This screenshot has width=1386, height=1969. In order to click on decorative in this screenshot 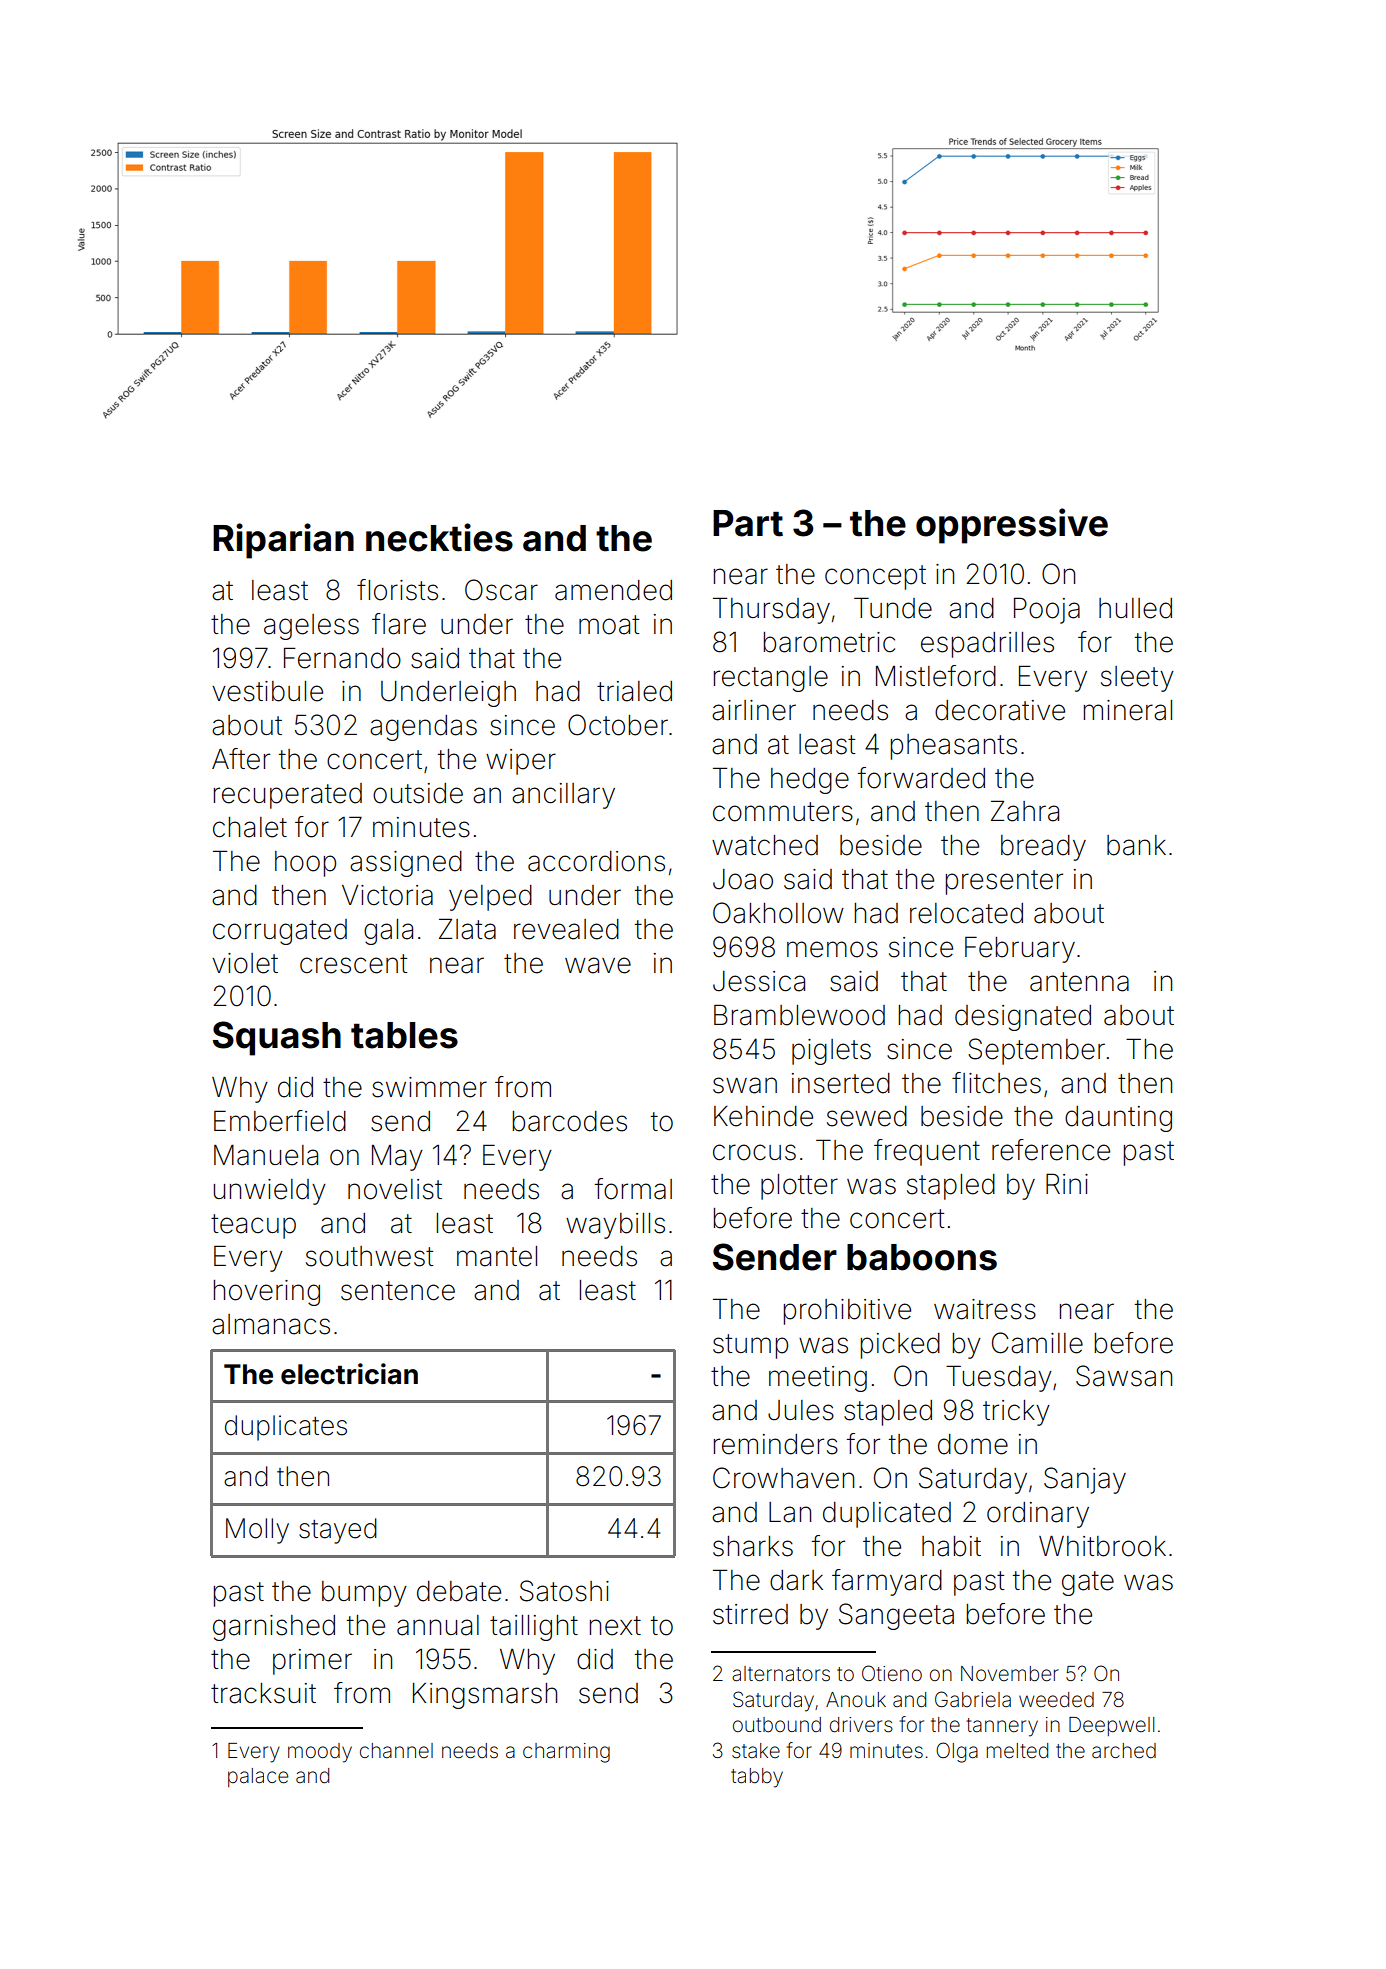, I will do `click(1000, 710)`.
